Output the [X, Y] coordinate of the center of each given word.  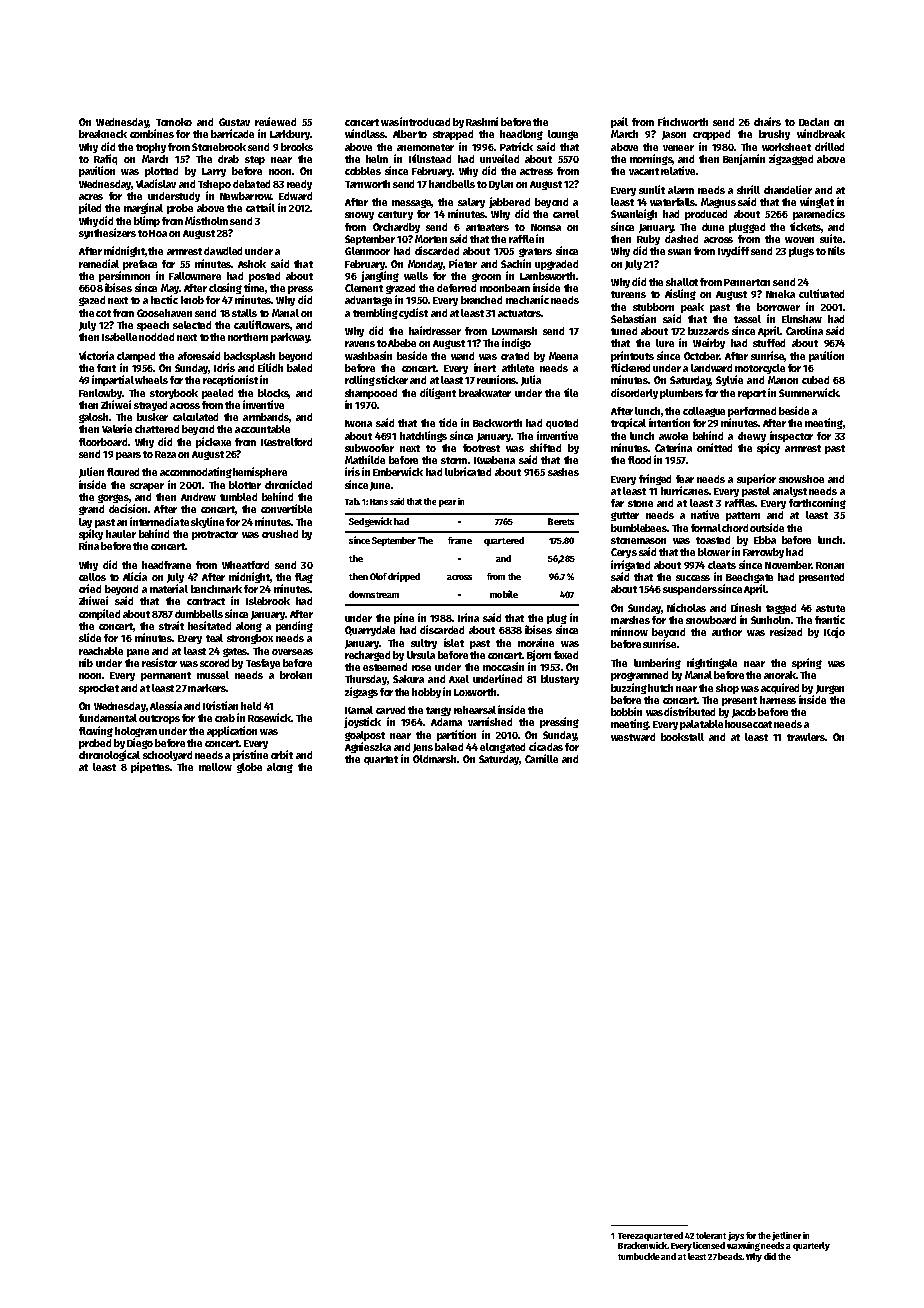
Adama [446, 722]
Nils [836, 250]
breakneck [103, 134]
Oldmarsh [434, 759]
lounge [563, 135]
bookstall [682, 737]
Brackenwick [642, 1245]
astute [830, 608]
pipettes [150, 767]
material [169, 588]
